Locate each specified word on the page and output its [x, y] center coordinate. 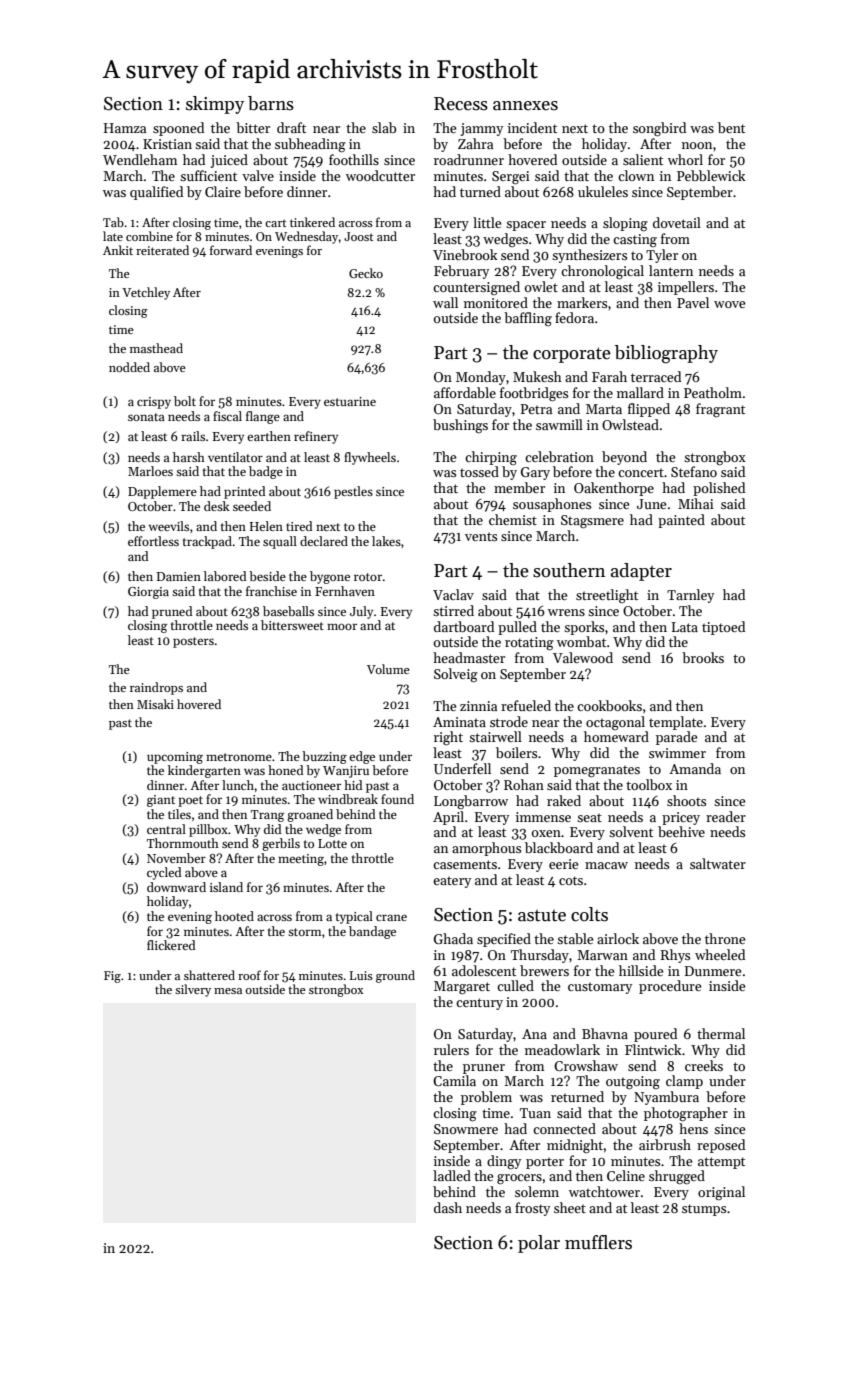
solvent [631, 831]
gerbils [281, 844]
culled [515, 985]
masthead [156, 348]
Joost [359, 236]
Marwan [602, 955]
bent [731, 127]
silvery [193, 990]
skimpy [215, 105]
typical [354, 917]
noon [697, 145]
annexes [525, 106]
